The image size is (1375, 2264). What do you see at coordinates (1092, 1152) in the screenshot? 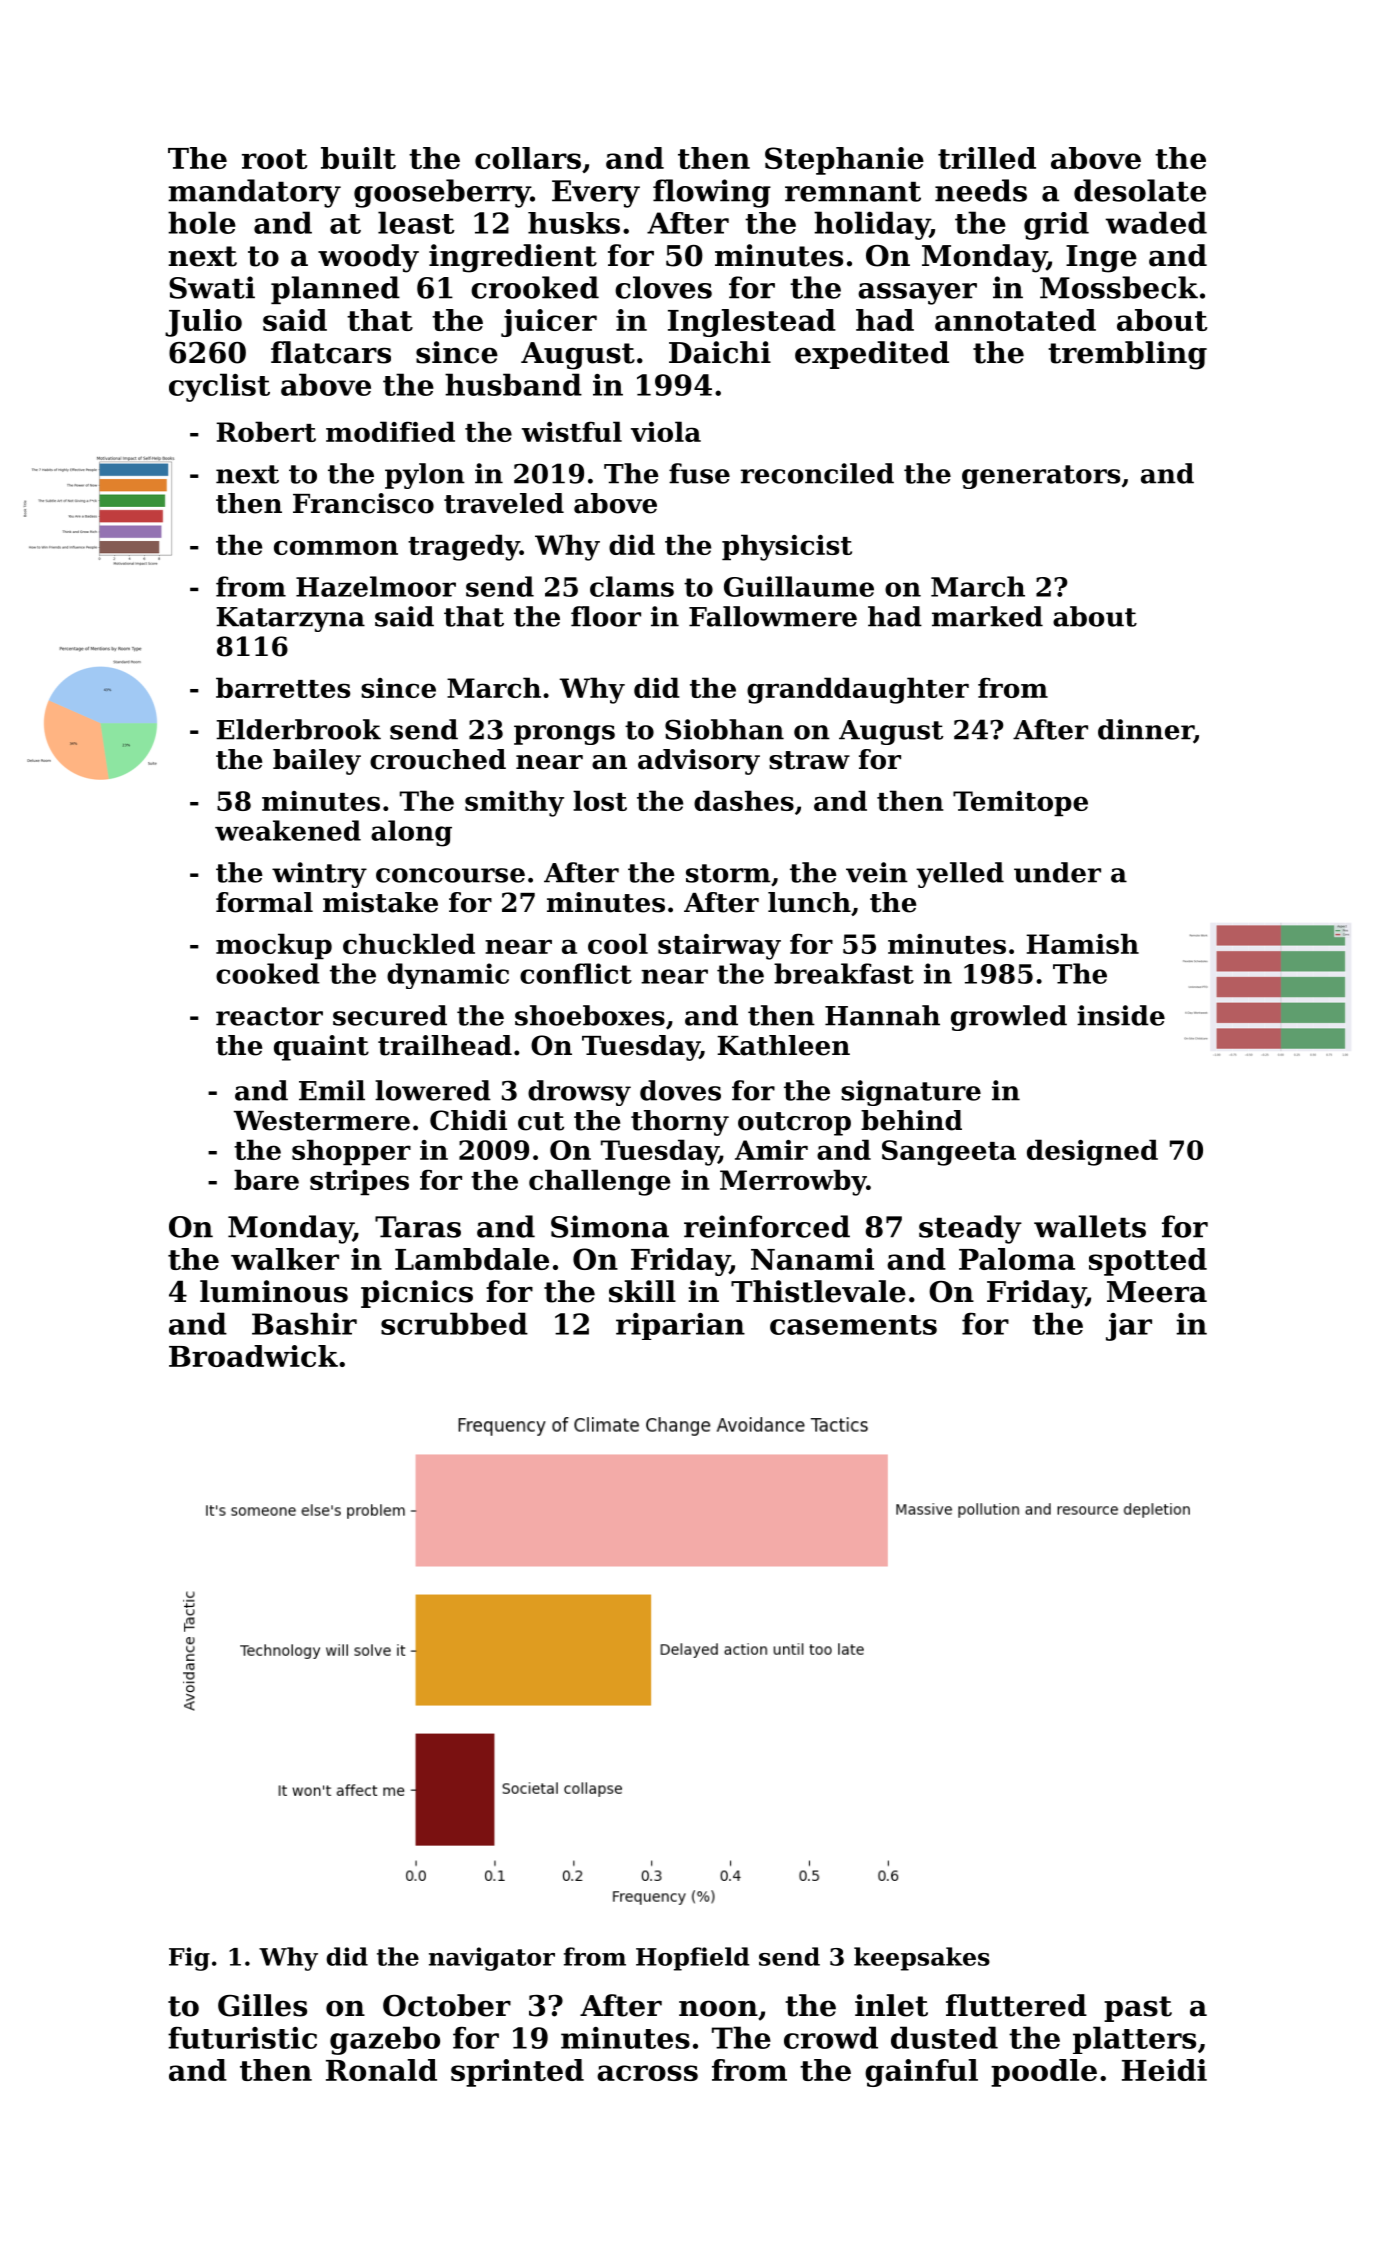
I see `designed` at bounding box center [1092, 1152].
